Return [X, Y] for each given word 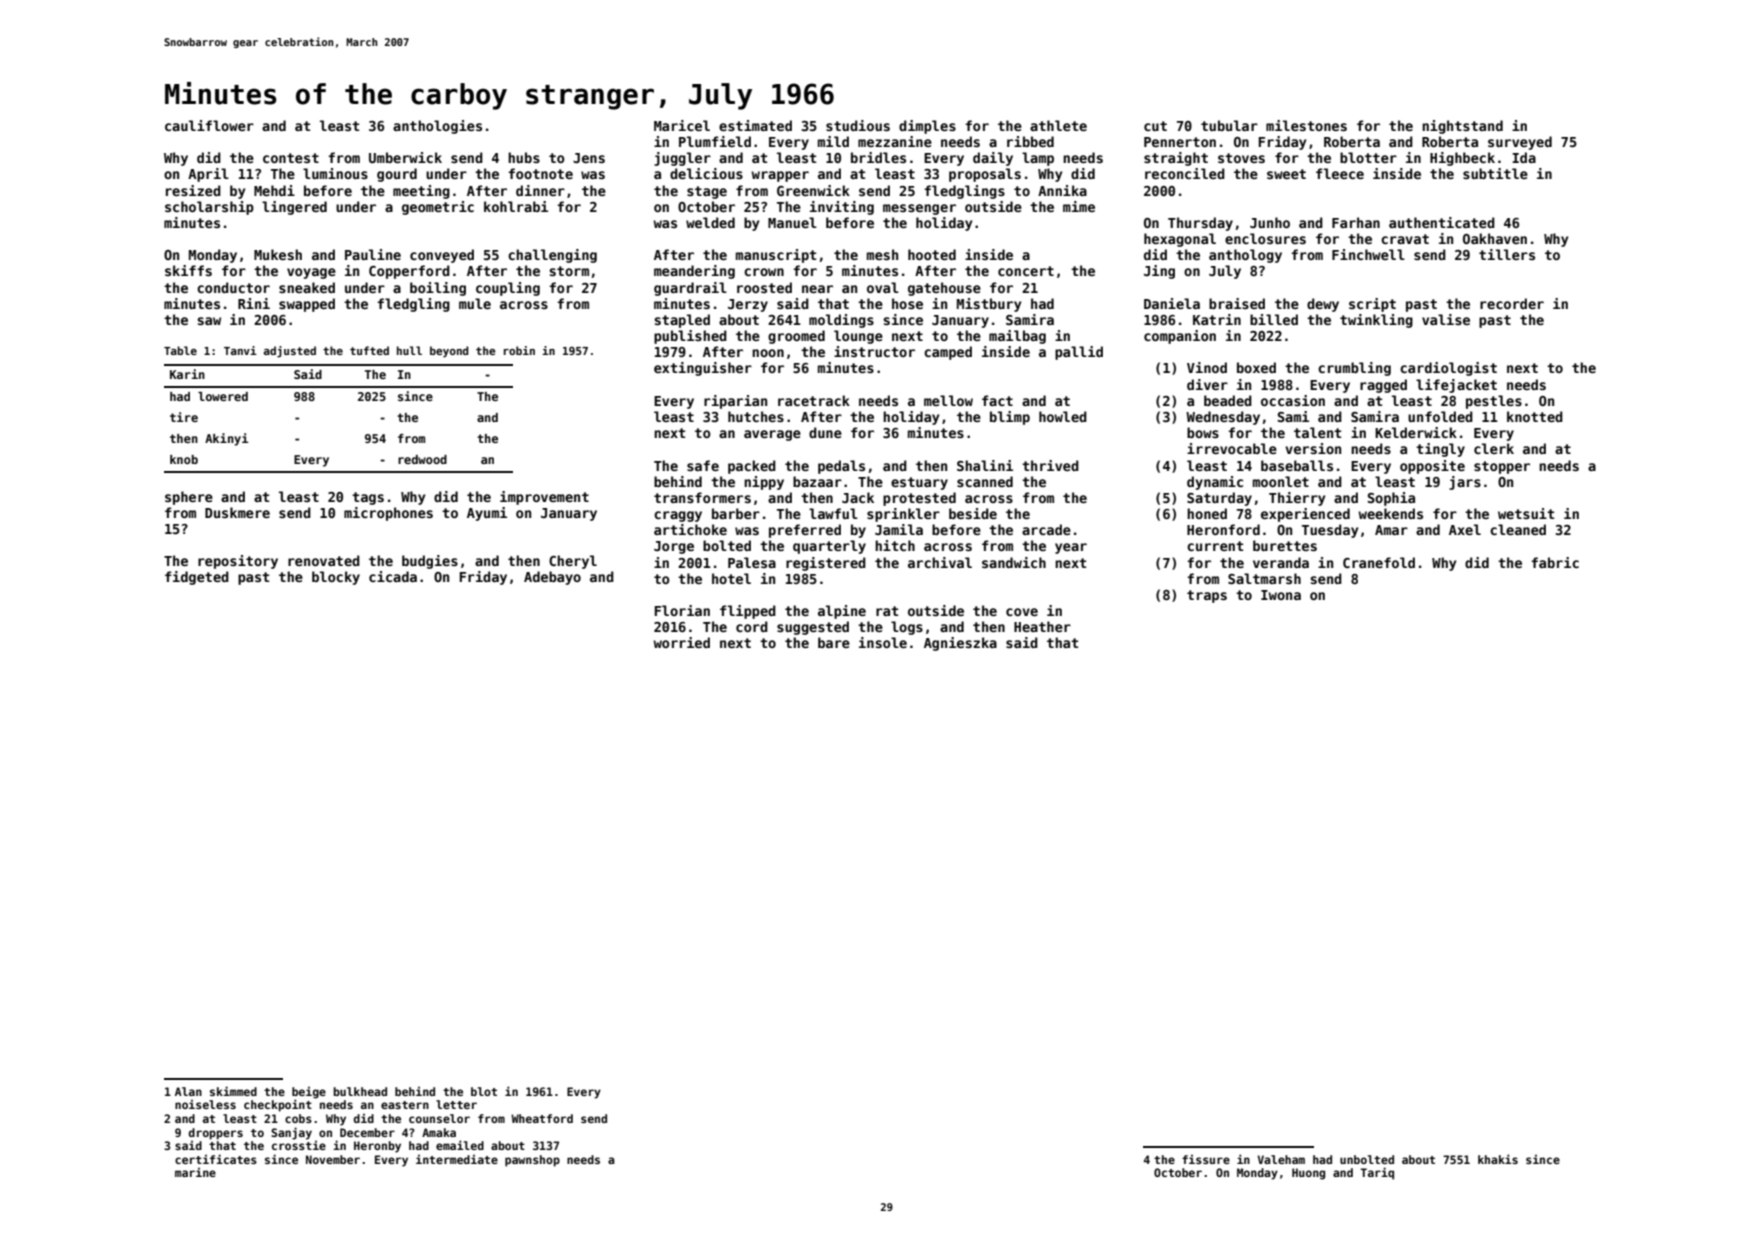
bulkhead [360, 1091]
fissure [1206, 1159]
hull [409, 350]
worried [681, 642]
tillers [1507, 254]
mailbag [1017, 337]
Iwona [1281, 595]
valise [1446, 319]
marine [195, 1172]
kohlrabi [516, 206]
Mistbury [989, 305]
